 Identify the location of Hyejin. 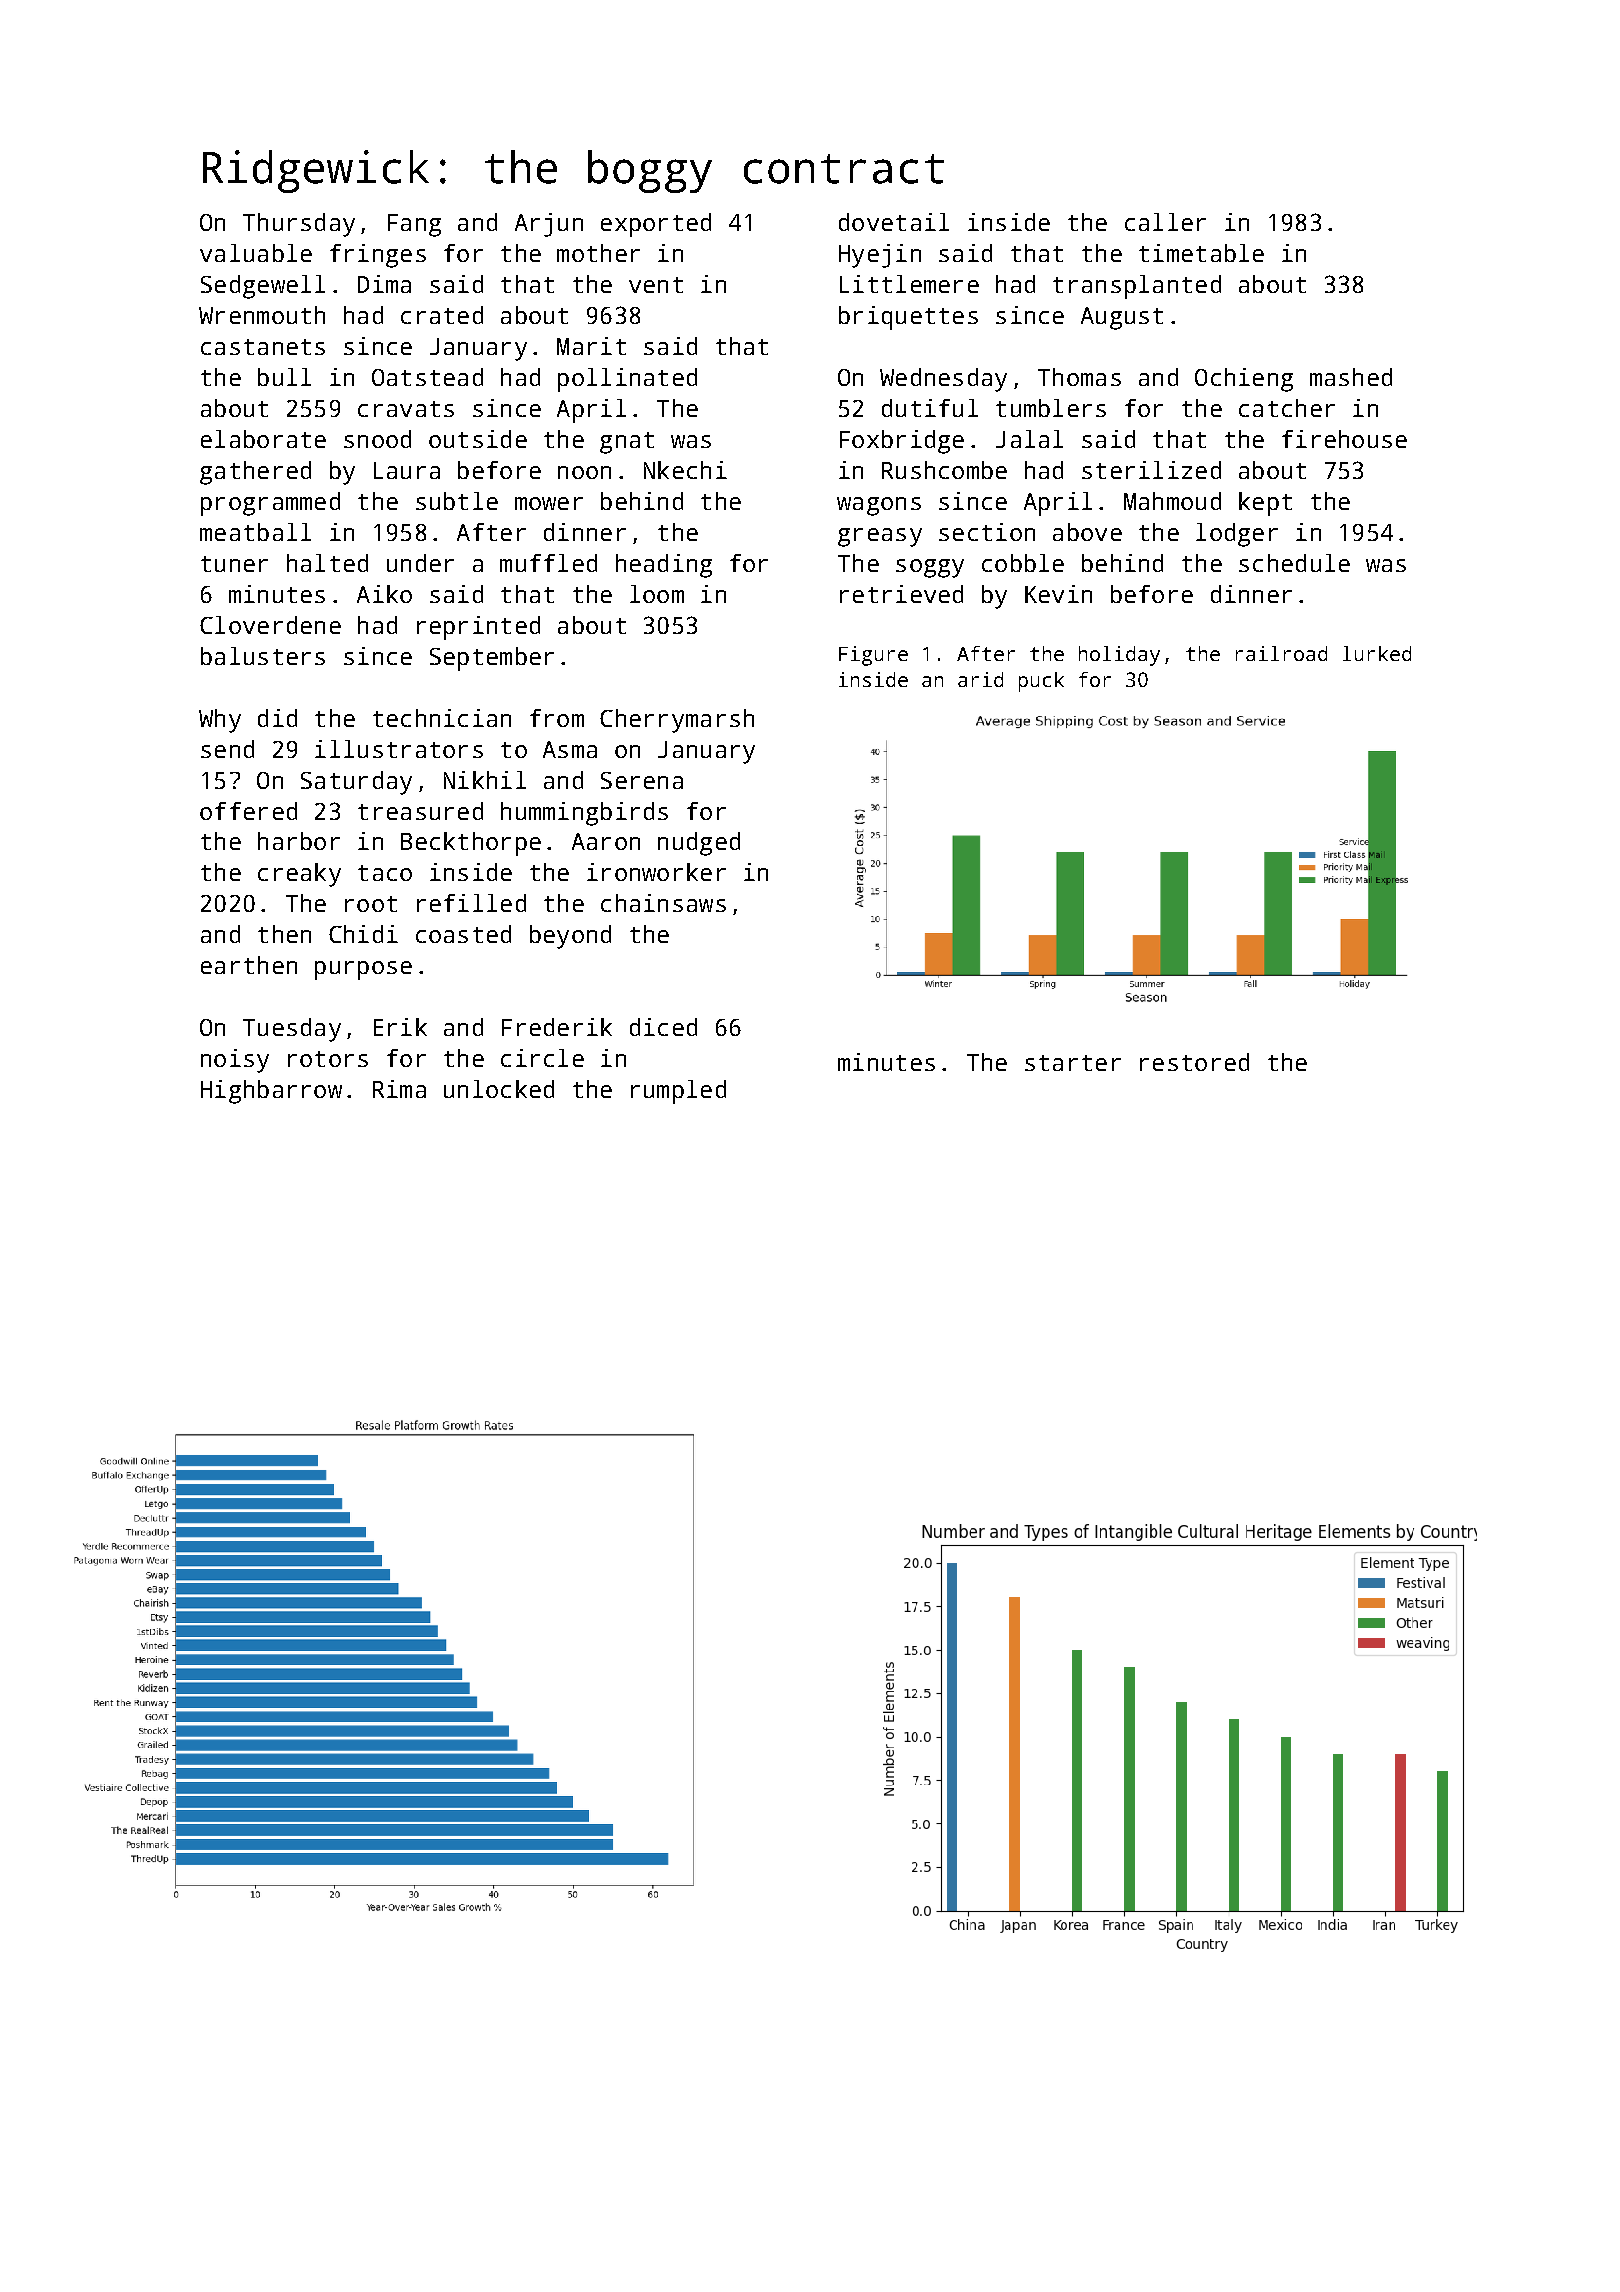
(880, 256).
